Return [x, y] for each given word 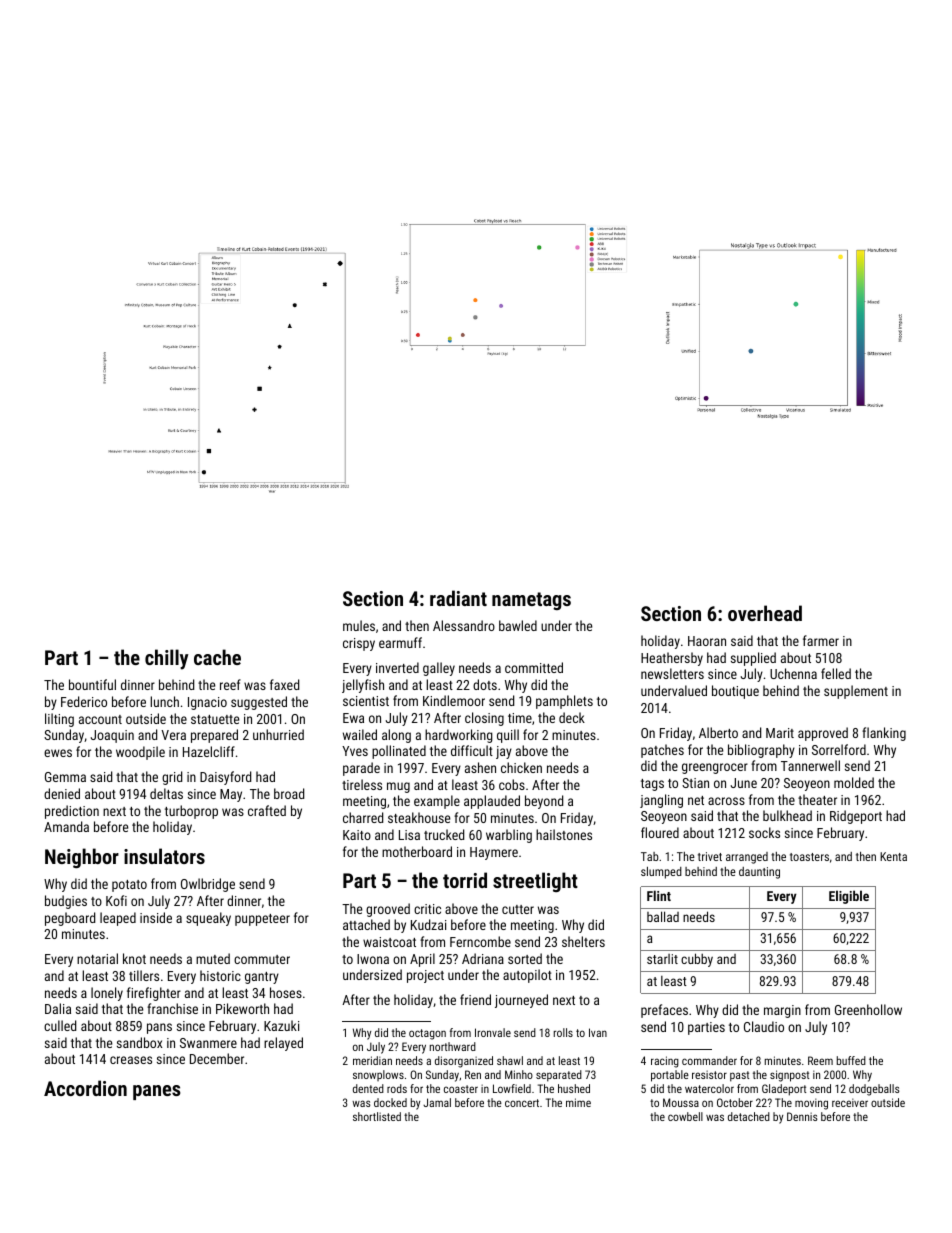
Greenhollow [868, 1009]
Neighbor [82, 858]
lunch [164, 701]
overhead [765, 613]
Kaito [357, 835]
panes [157, 1092]
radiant [458, 598]
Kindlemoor [454, 700]
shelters [583, 941]
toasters [809, 857]
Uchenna [793, 673]
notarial [97, 958]
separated [559, 1076]
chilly [166, 659]
